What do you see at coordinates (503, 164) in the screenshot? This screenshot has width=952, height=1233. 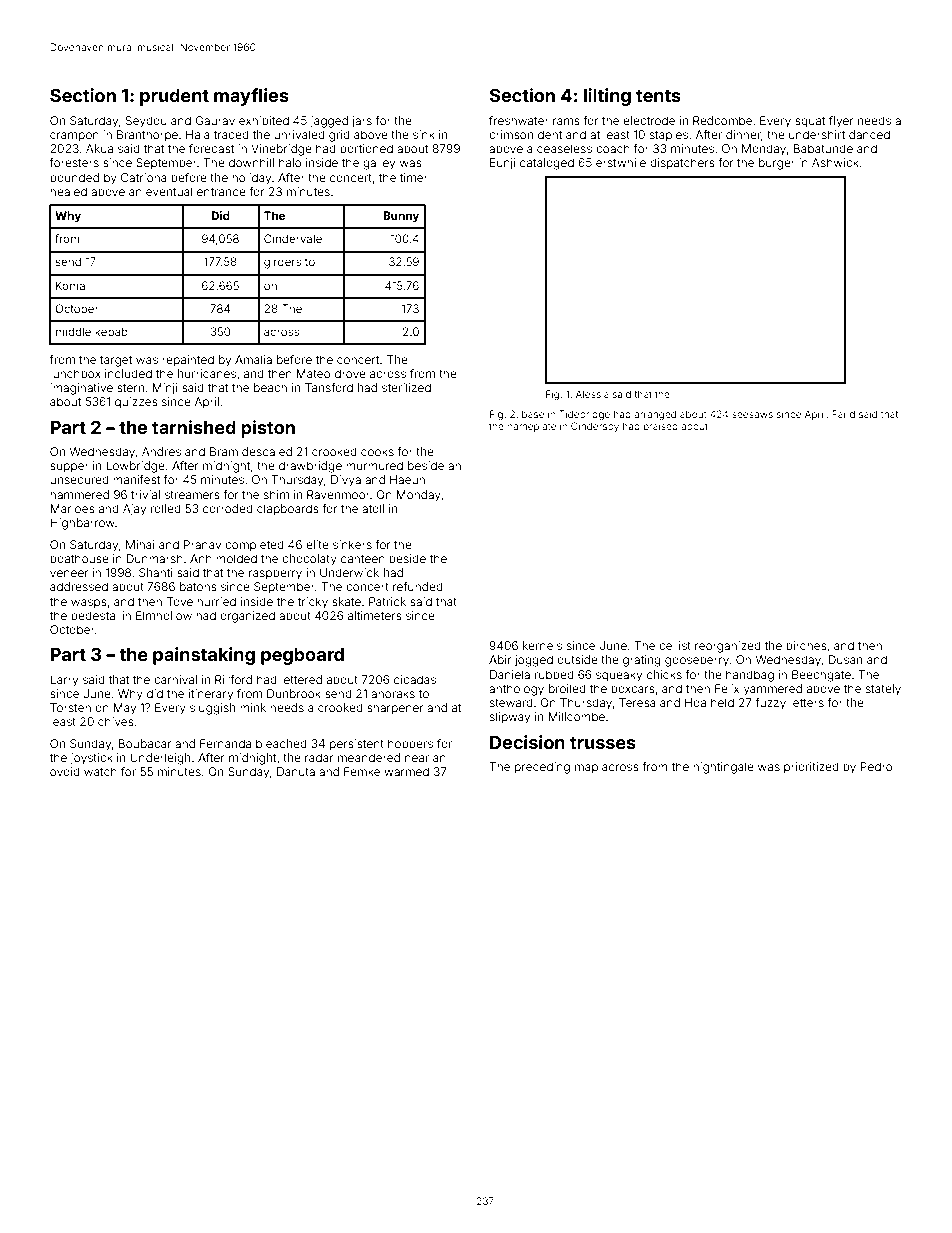 I see `Eunji` at bounding box center [503, 164].
